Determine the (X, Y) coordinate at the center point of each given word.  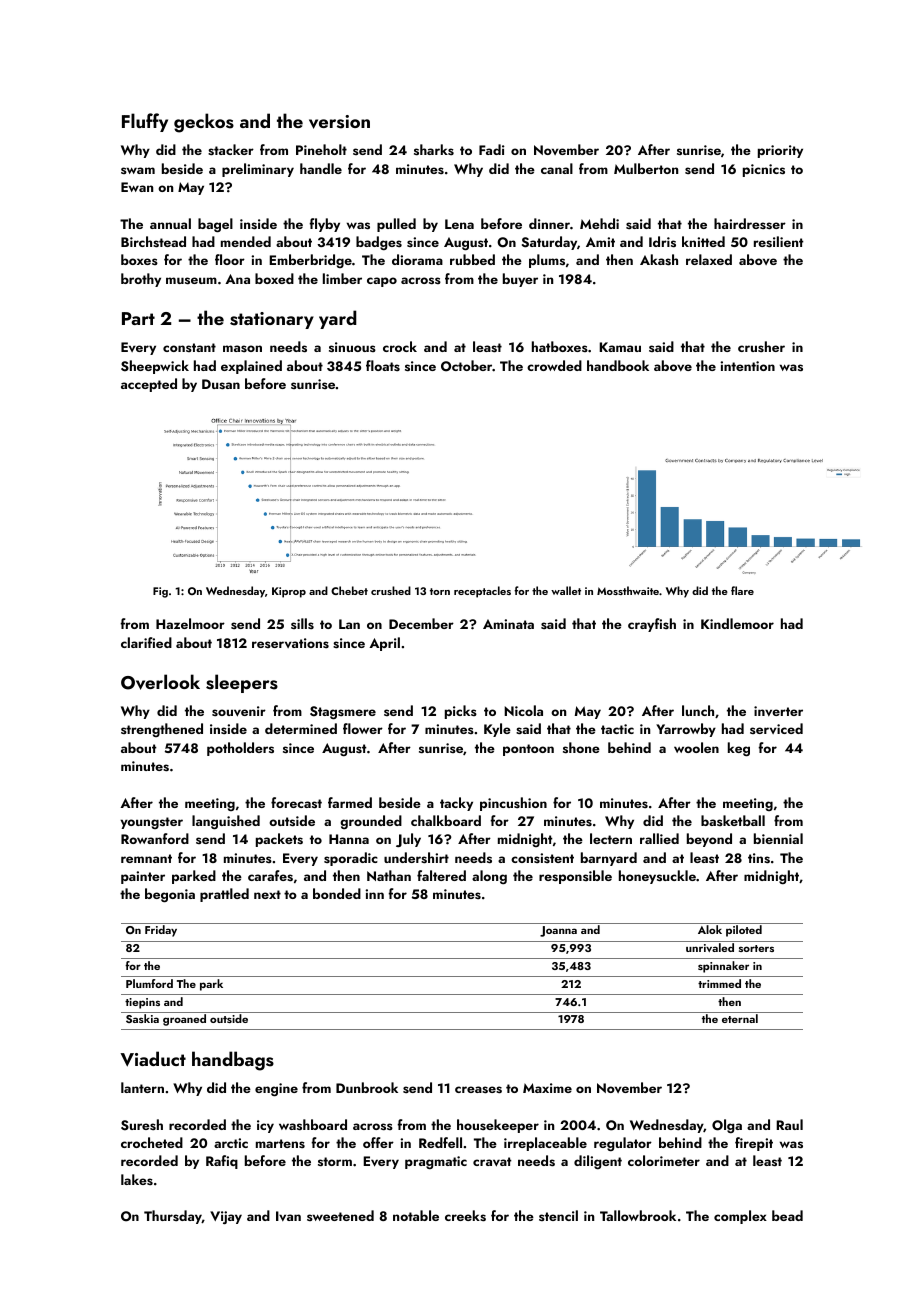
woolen (696, 747)
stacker (231, 150)
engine (276, 1089)
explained (251, 367)
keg (739, 749)
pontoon (528, 750)
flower (363, 728)
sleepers (242, 683)
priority (780, 151)
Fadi (492, 149)
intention (747, 366)
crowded (554, 365)
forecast (296, 802)
